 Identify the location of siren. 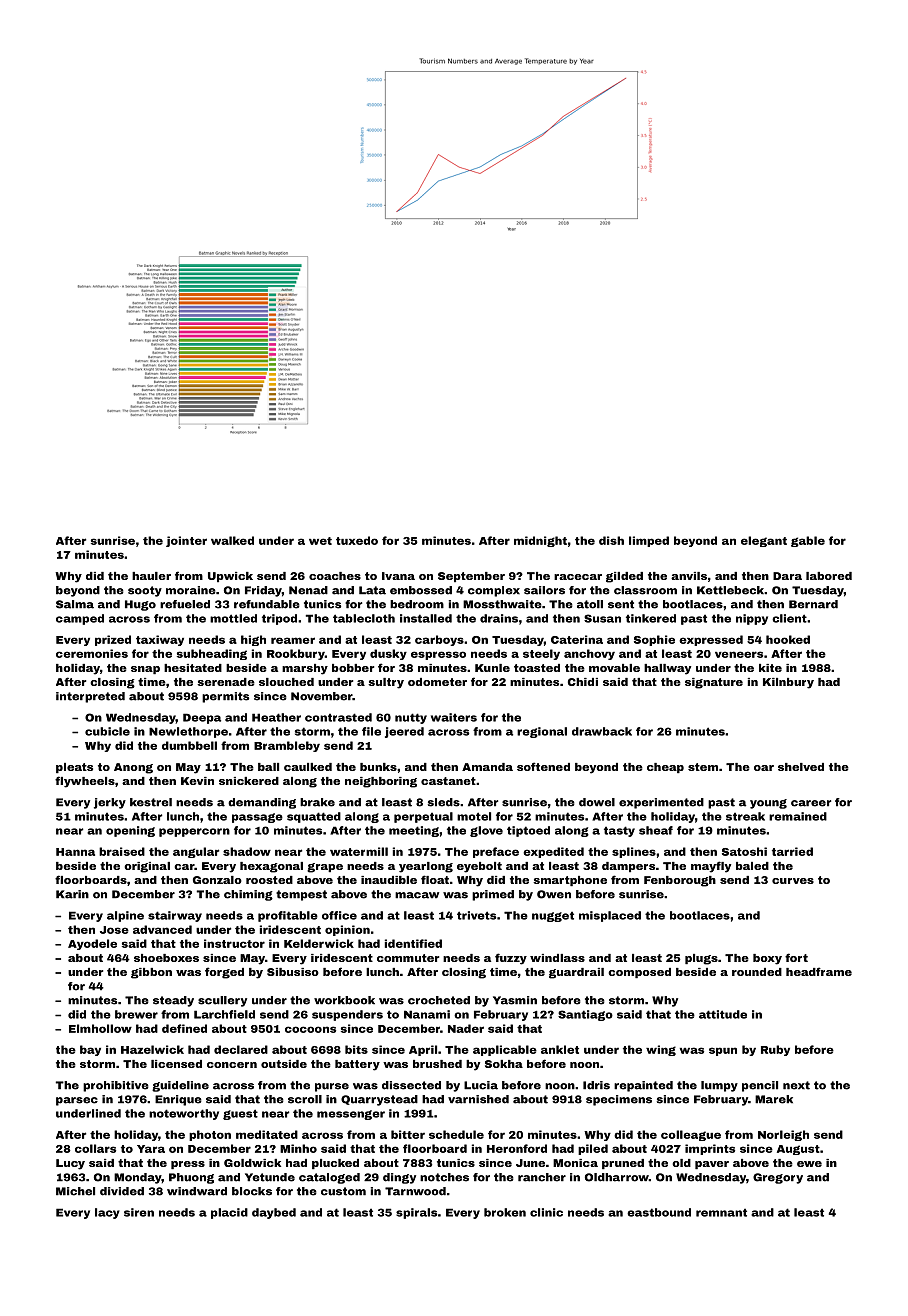
(139, 1212).
